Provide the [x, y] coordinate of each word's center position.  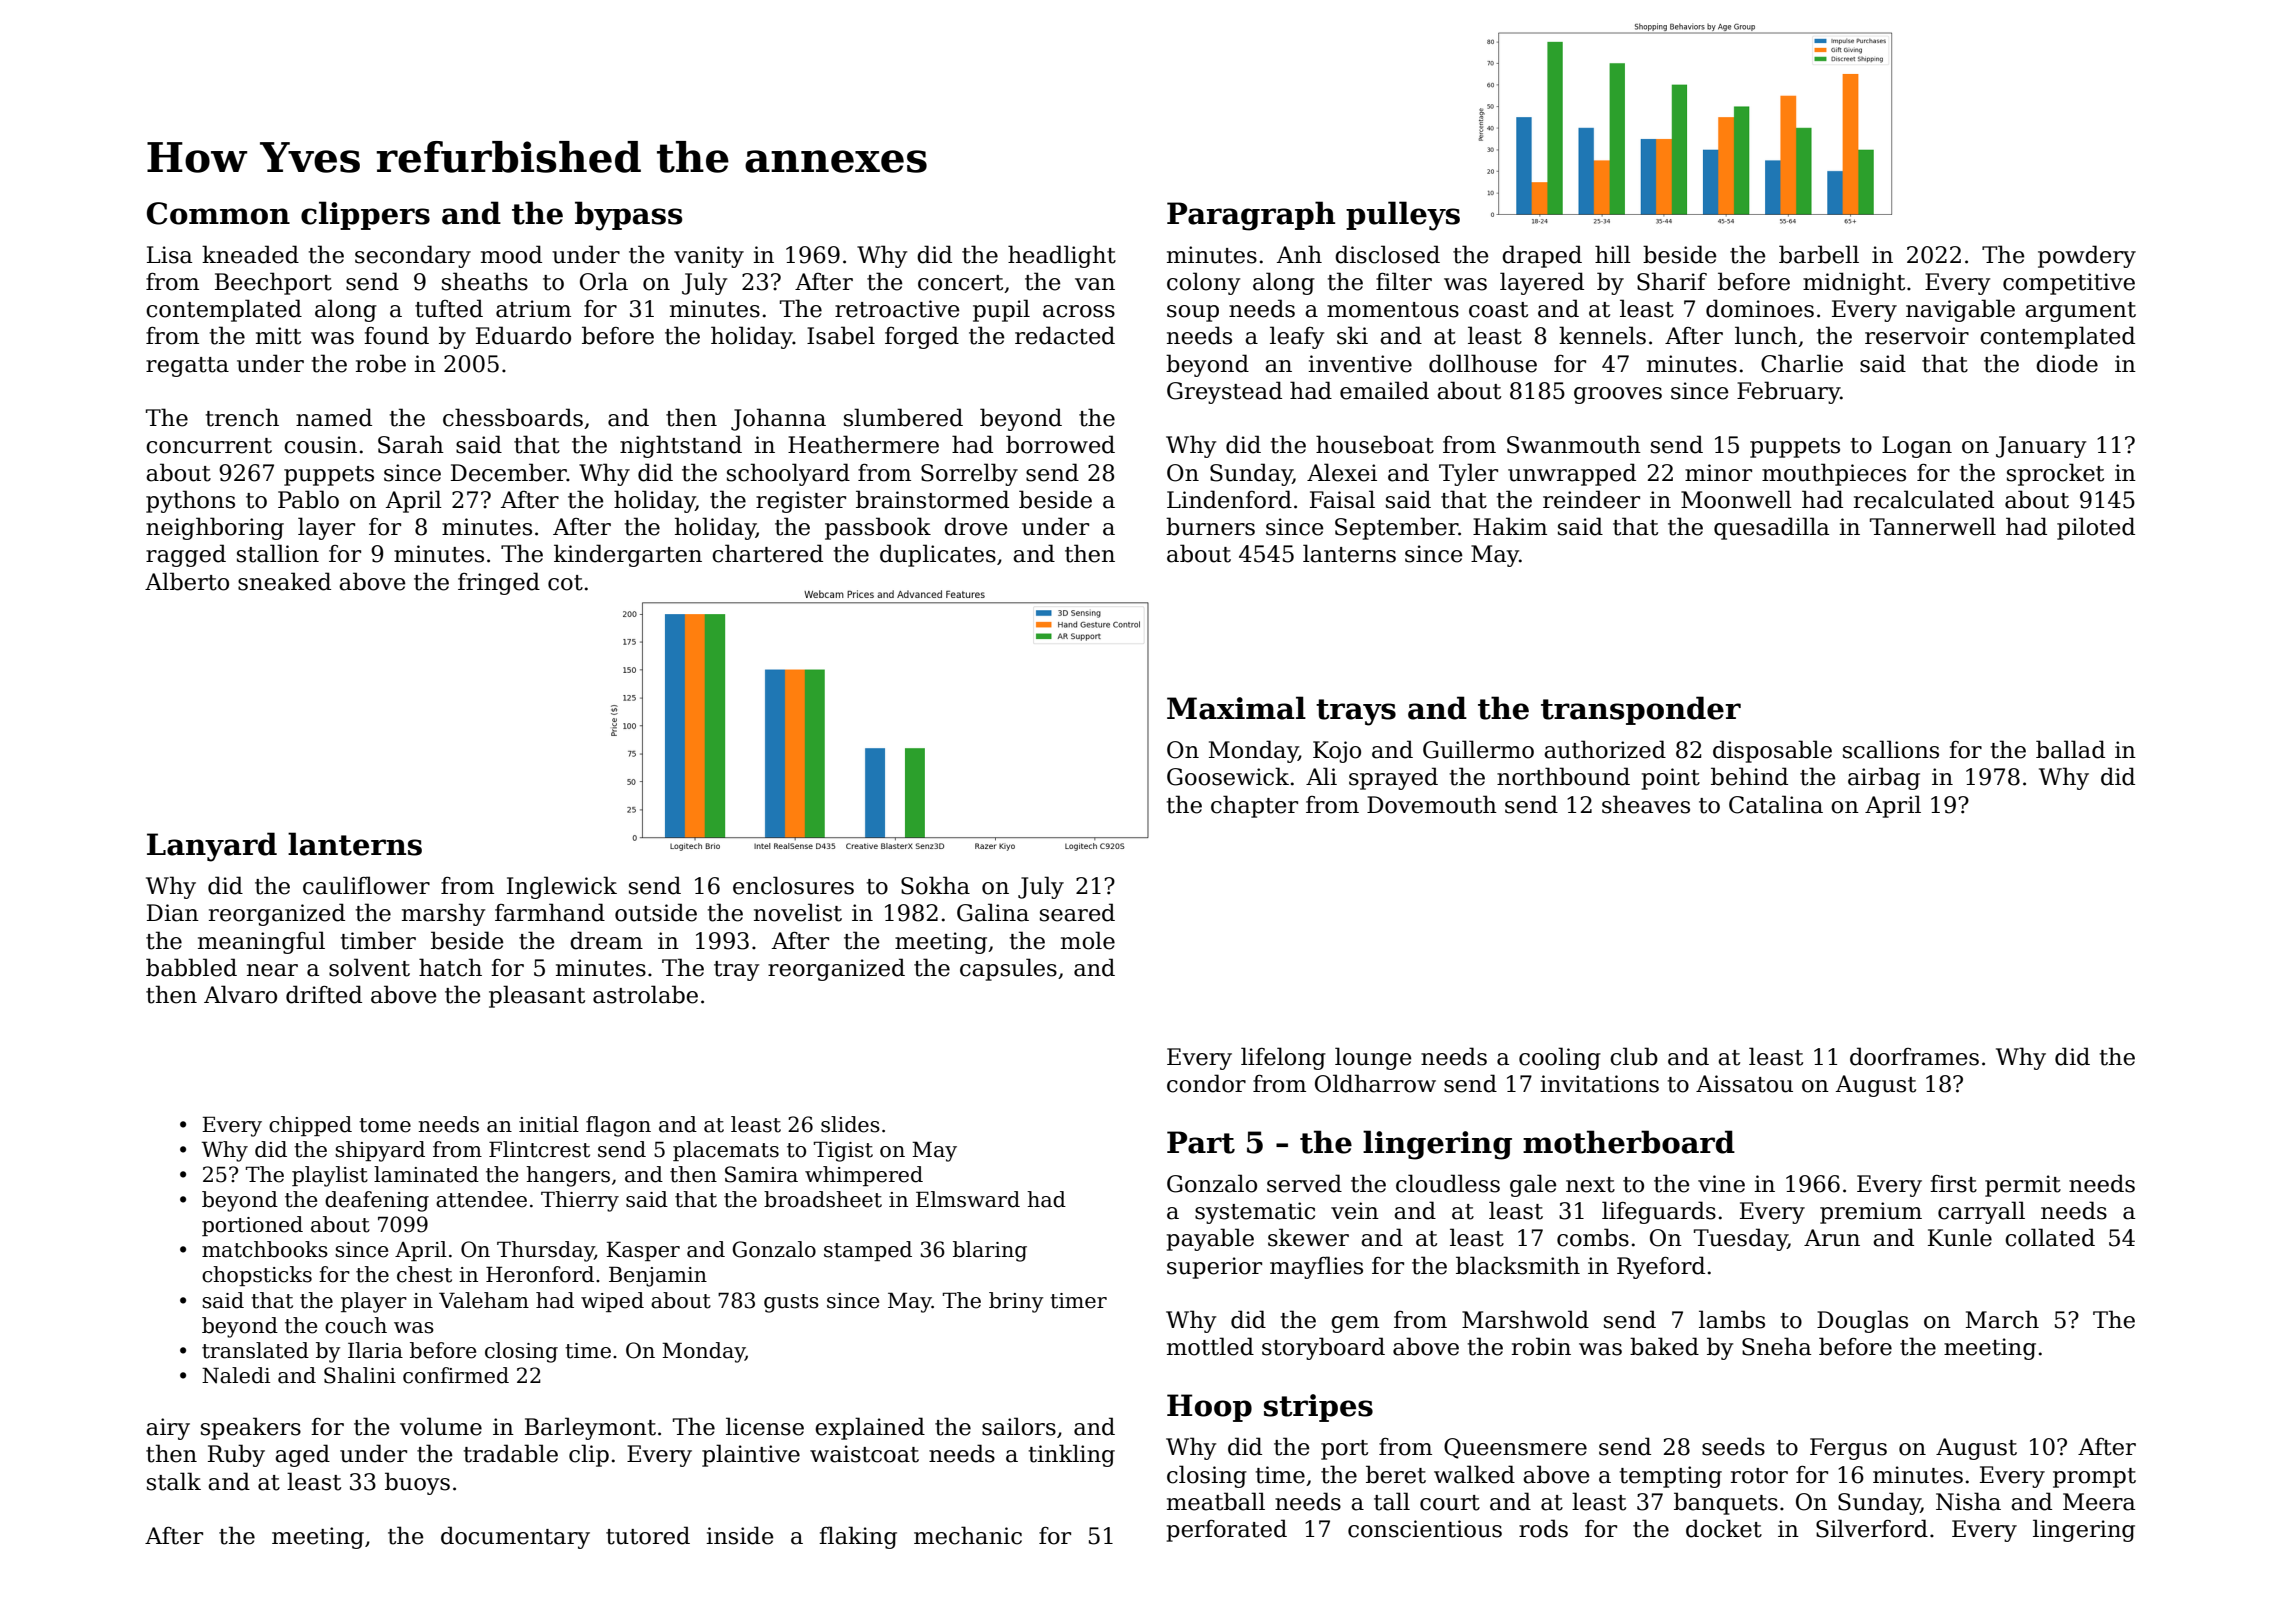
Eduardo [523, 335]
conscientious [1425, 1529]
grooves [1618, 395]
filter [1404, 281]
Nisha [1968, 1501]
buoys [417, 1483]
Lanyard [212, 847]
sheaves [1646, 804]
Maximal [1236, 708]
